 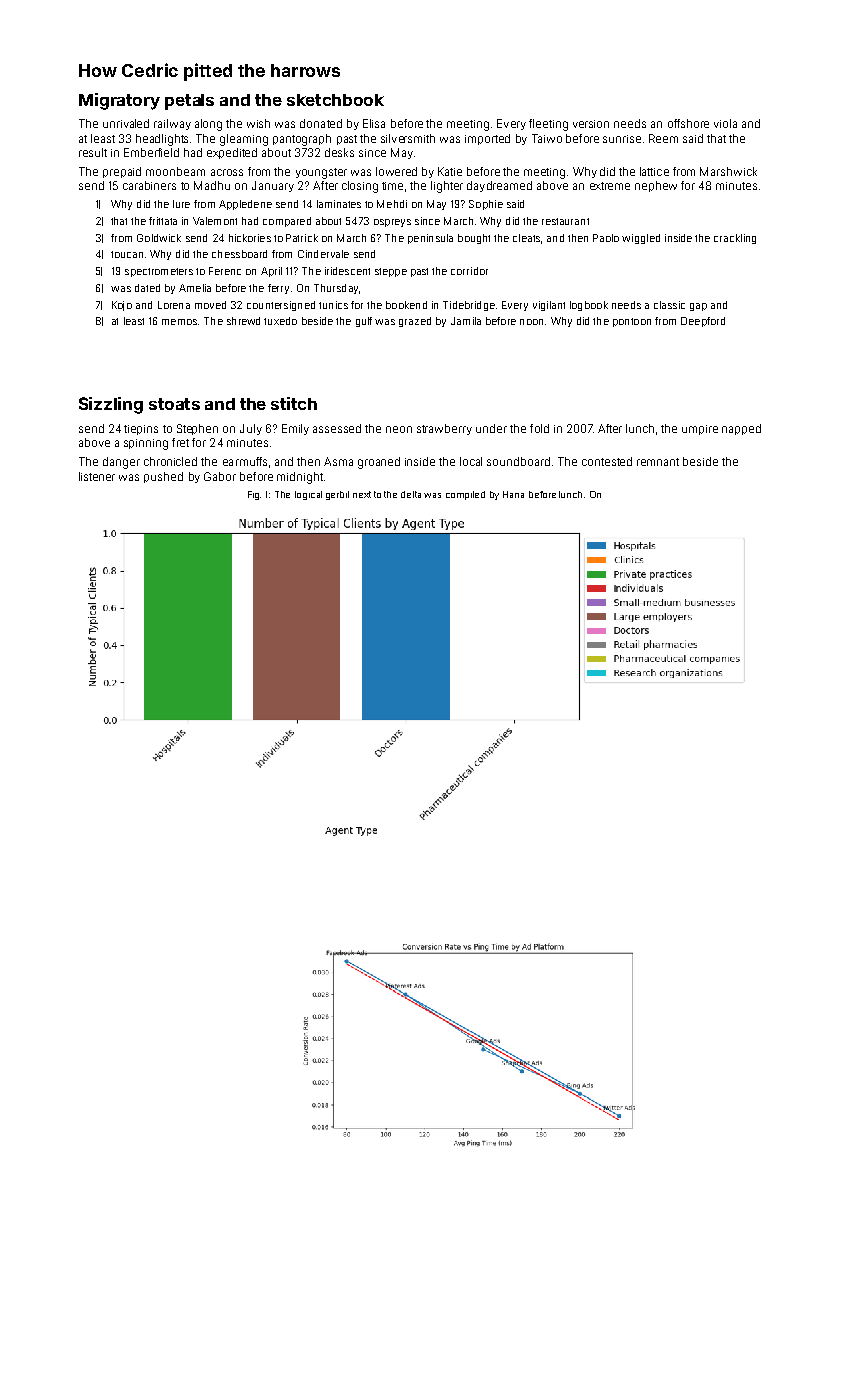 I want to click on sunrise, so click(x=622, y=139).
